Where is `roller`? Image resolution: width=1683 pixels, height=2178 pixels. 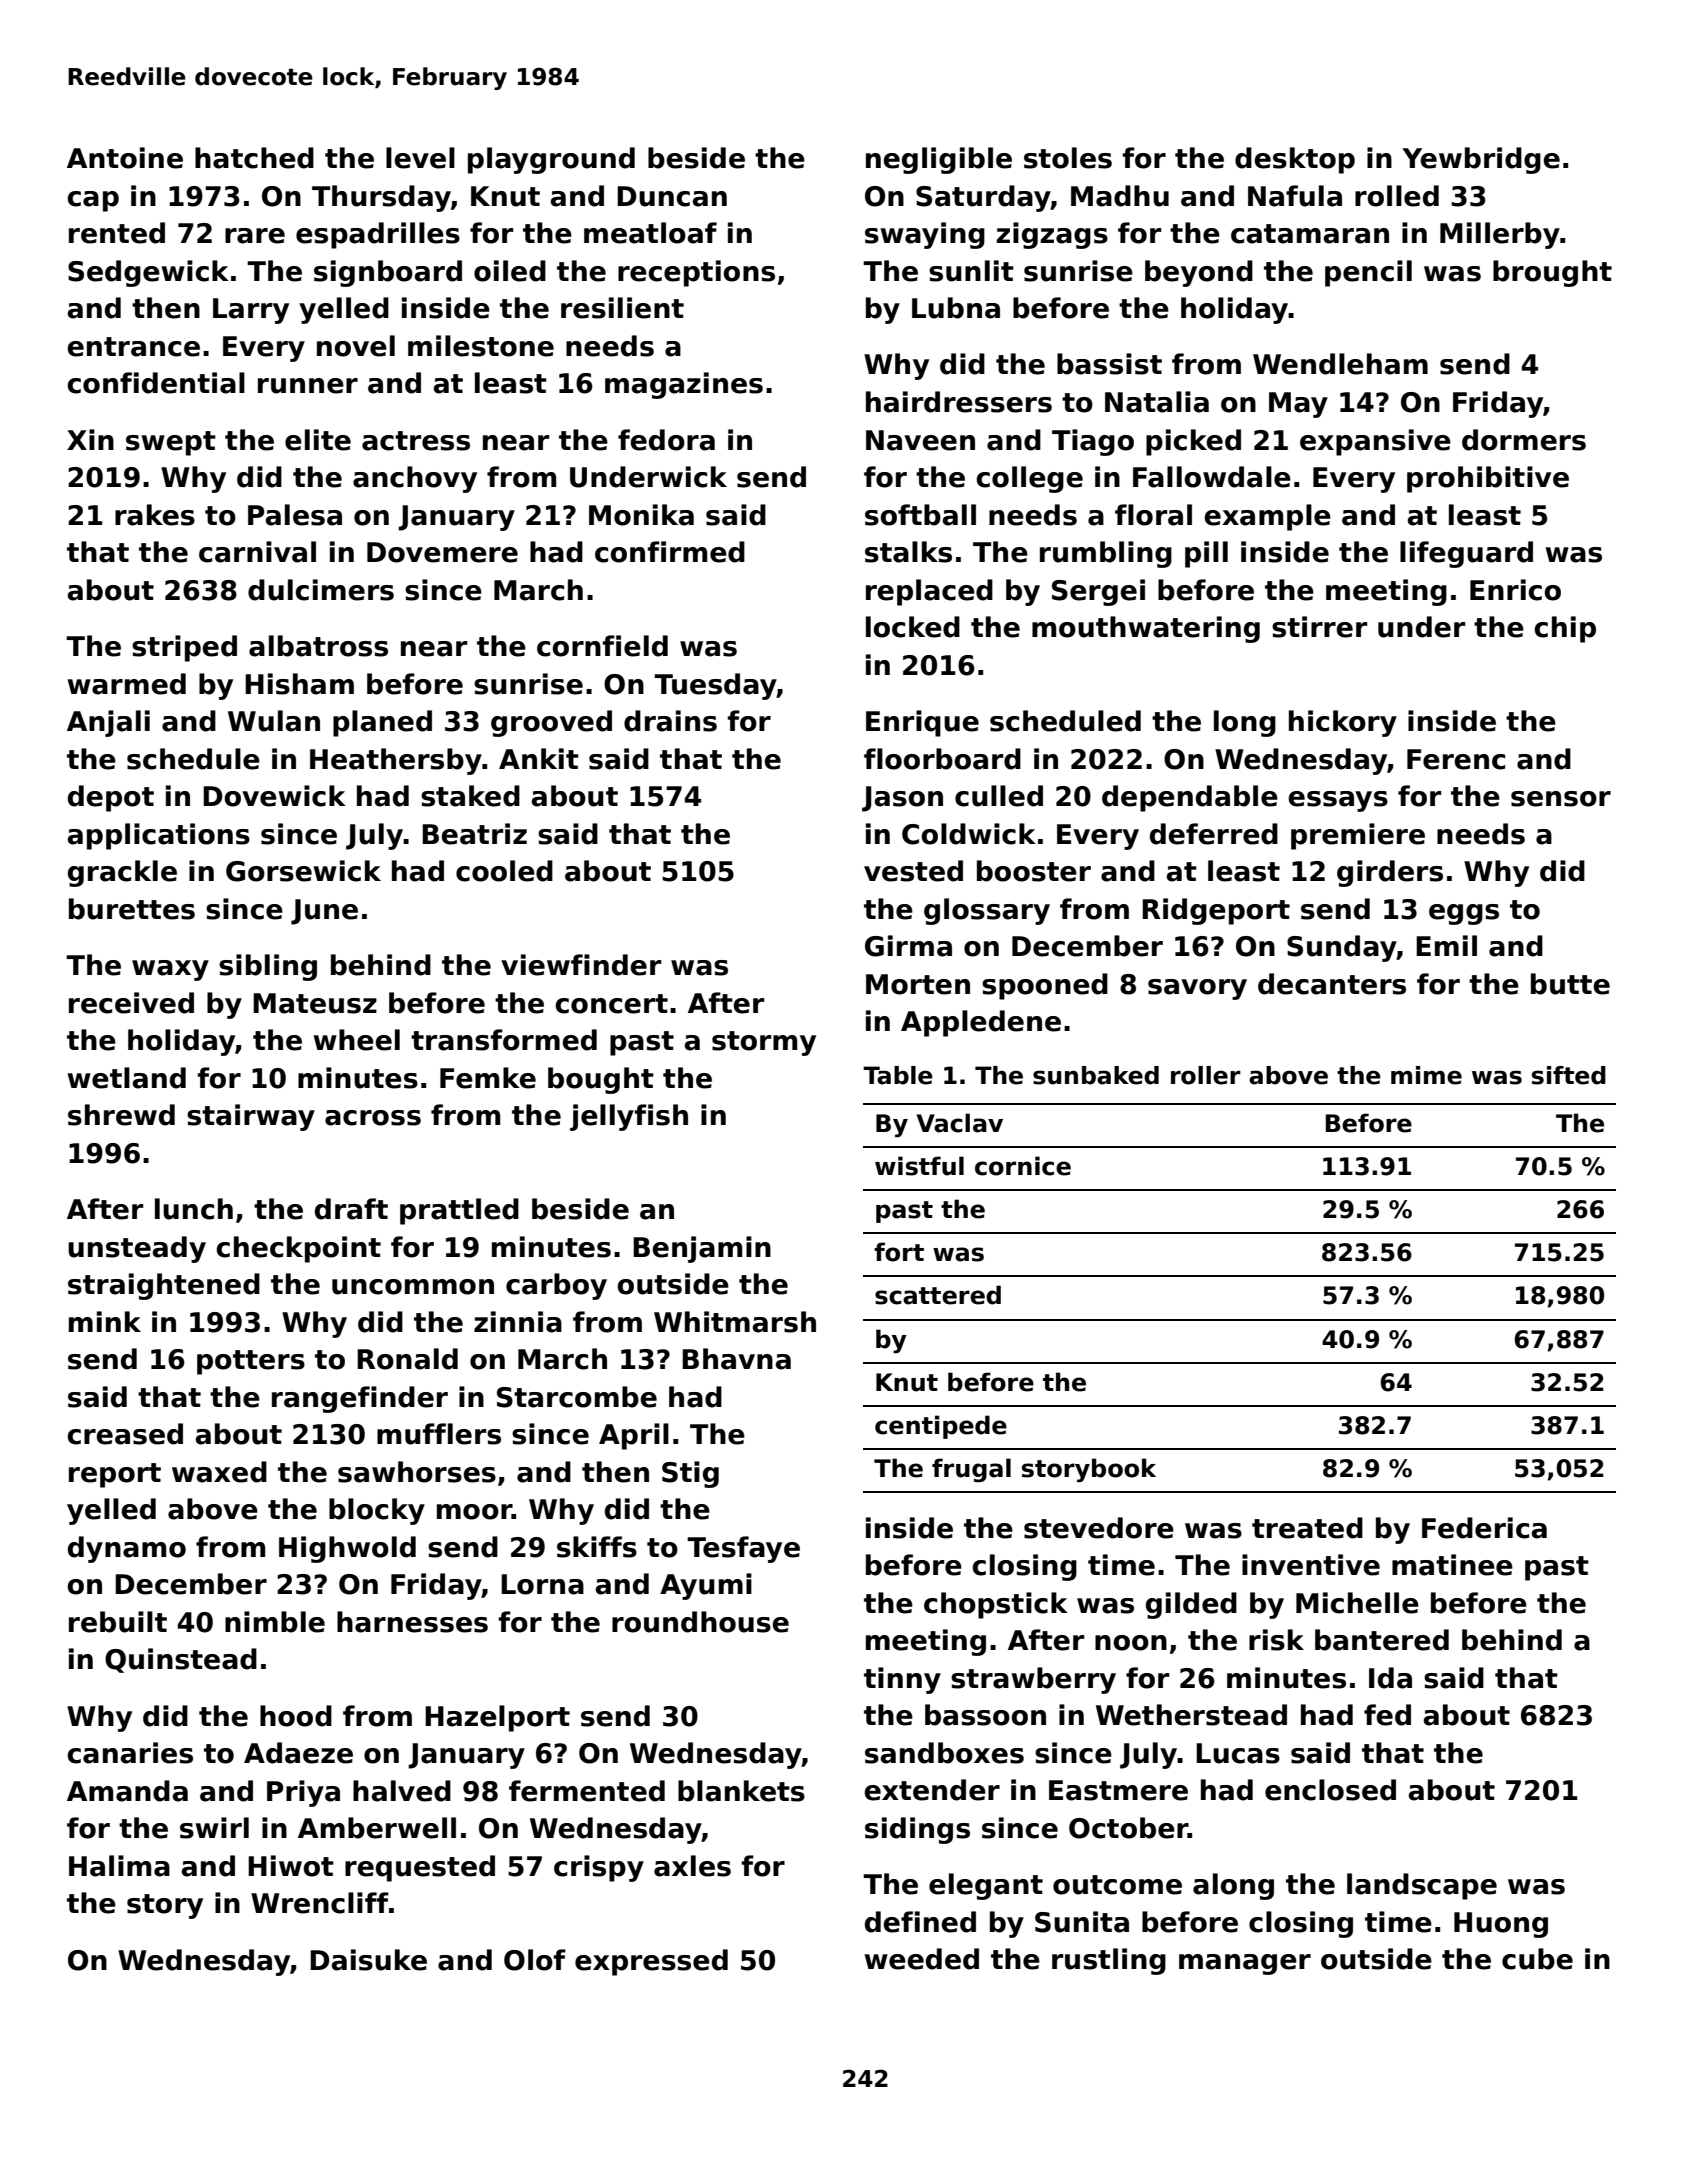 roller is located at coordinates (1206, 1075).
